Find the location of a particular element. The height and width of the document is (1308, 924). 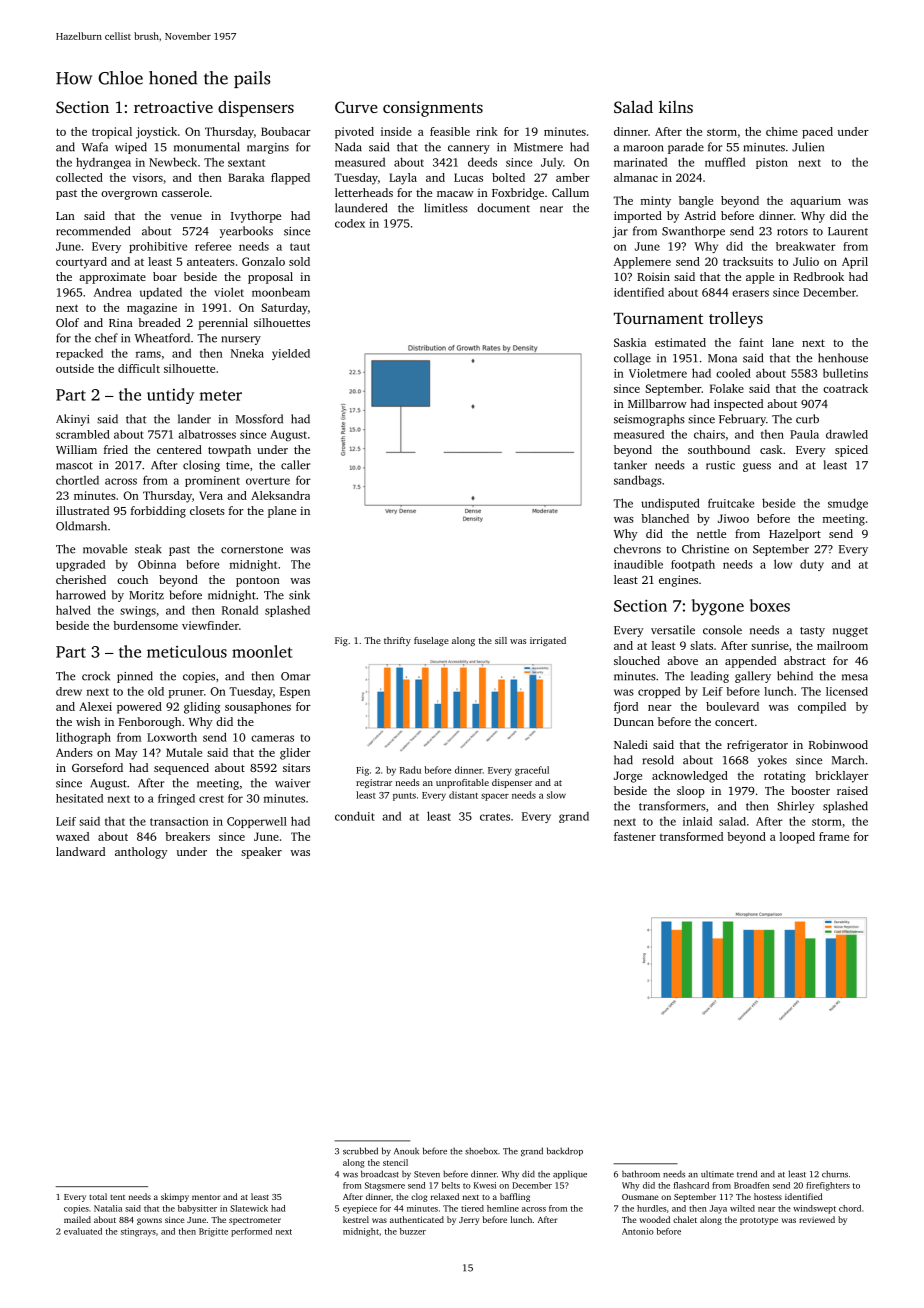

stingrays is located at coordinates (138, 1232).
